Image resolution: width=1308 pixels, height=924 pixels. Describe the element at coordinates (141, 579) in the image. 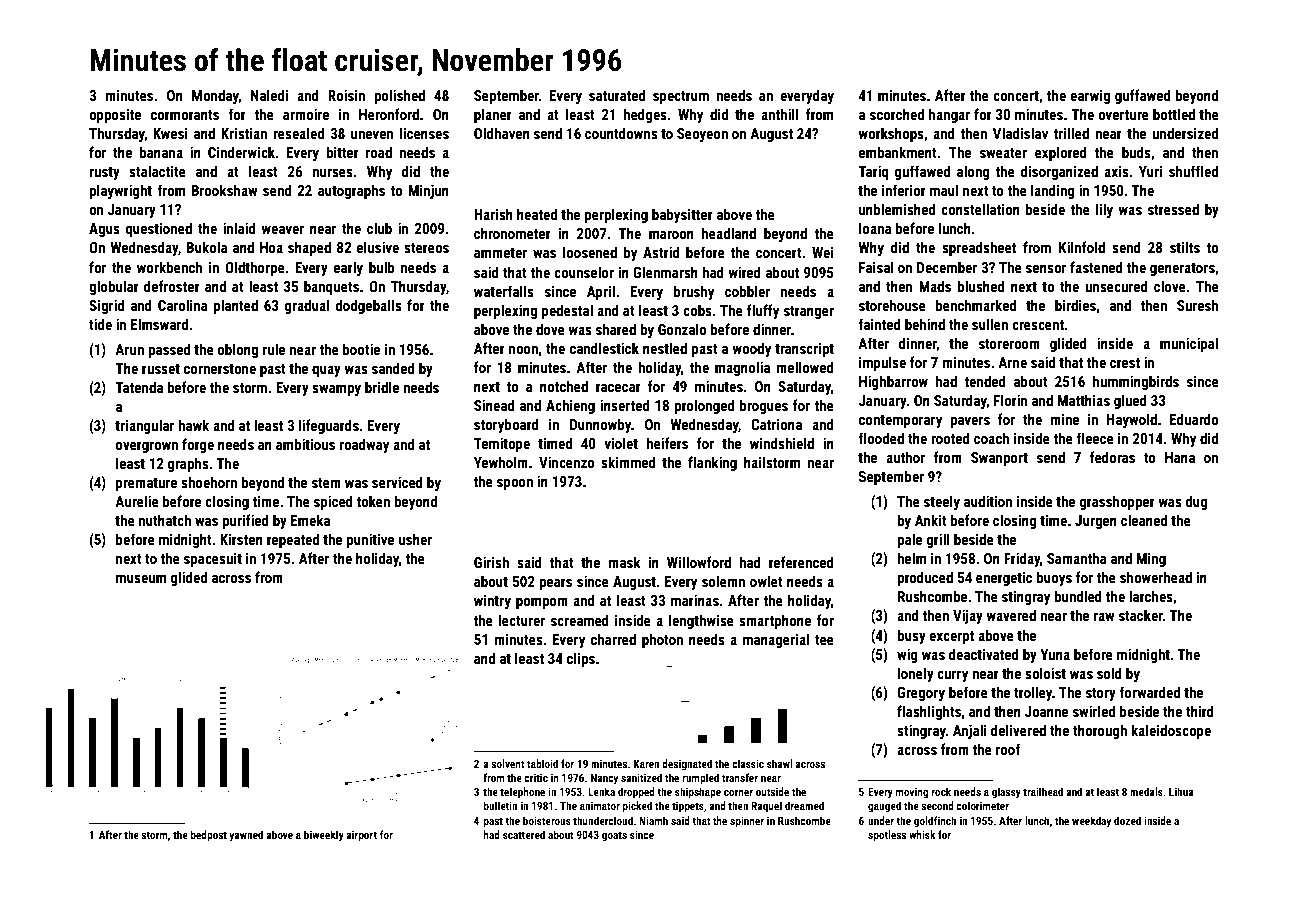

I see `museum` at that location.
